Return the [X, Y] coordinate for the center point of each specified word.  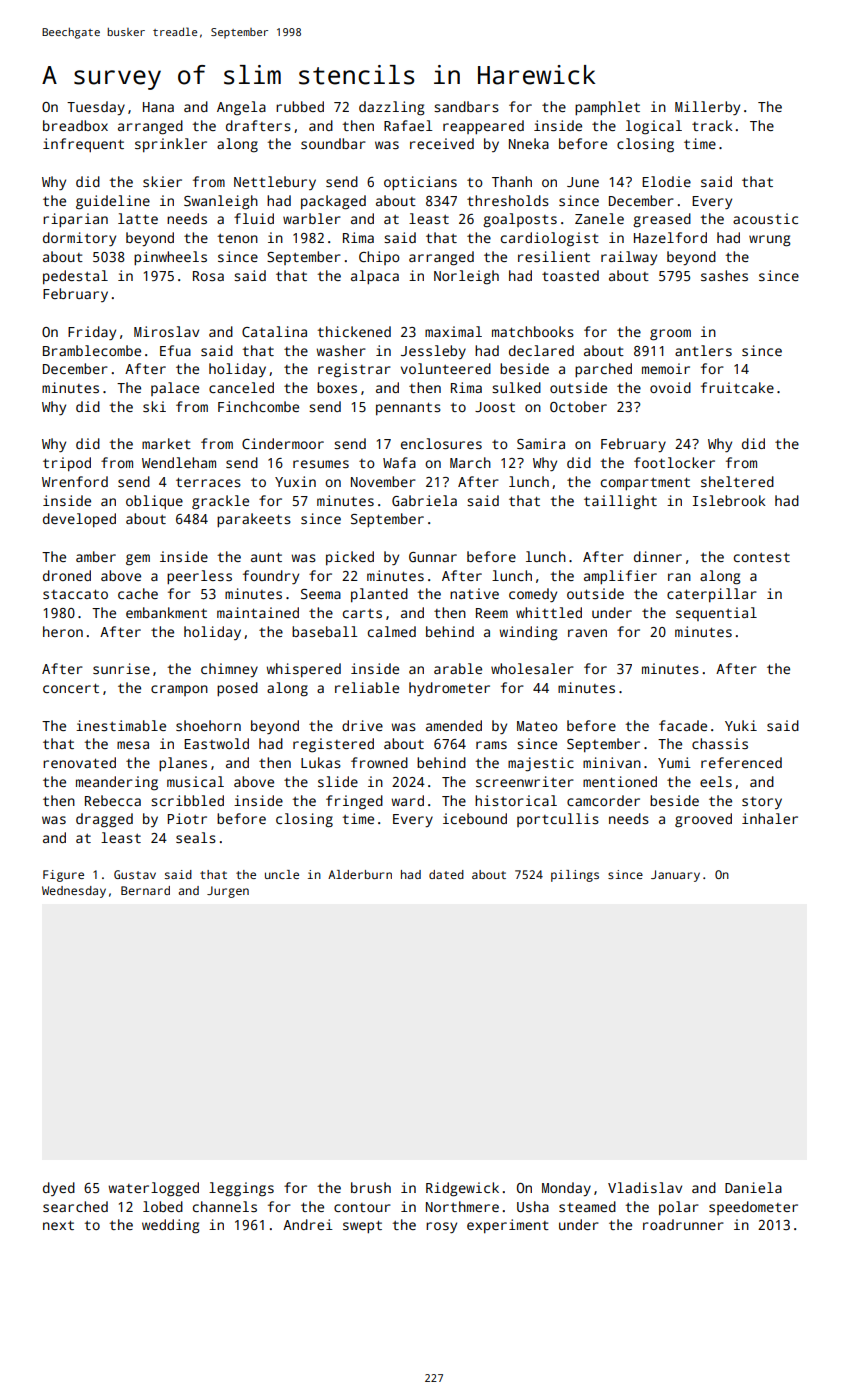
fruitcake [737, 387]
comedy [533, 595]
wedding [171, 1226]
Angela [241, 108]
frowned [379, 762]
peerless [199, 577]
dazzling [392, 108]
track [712, 125]
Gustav [135, 874]
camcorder [603, 800]
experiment [508, 1226]
